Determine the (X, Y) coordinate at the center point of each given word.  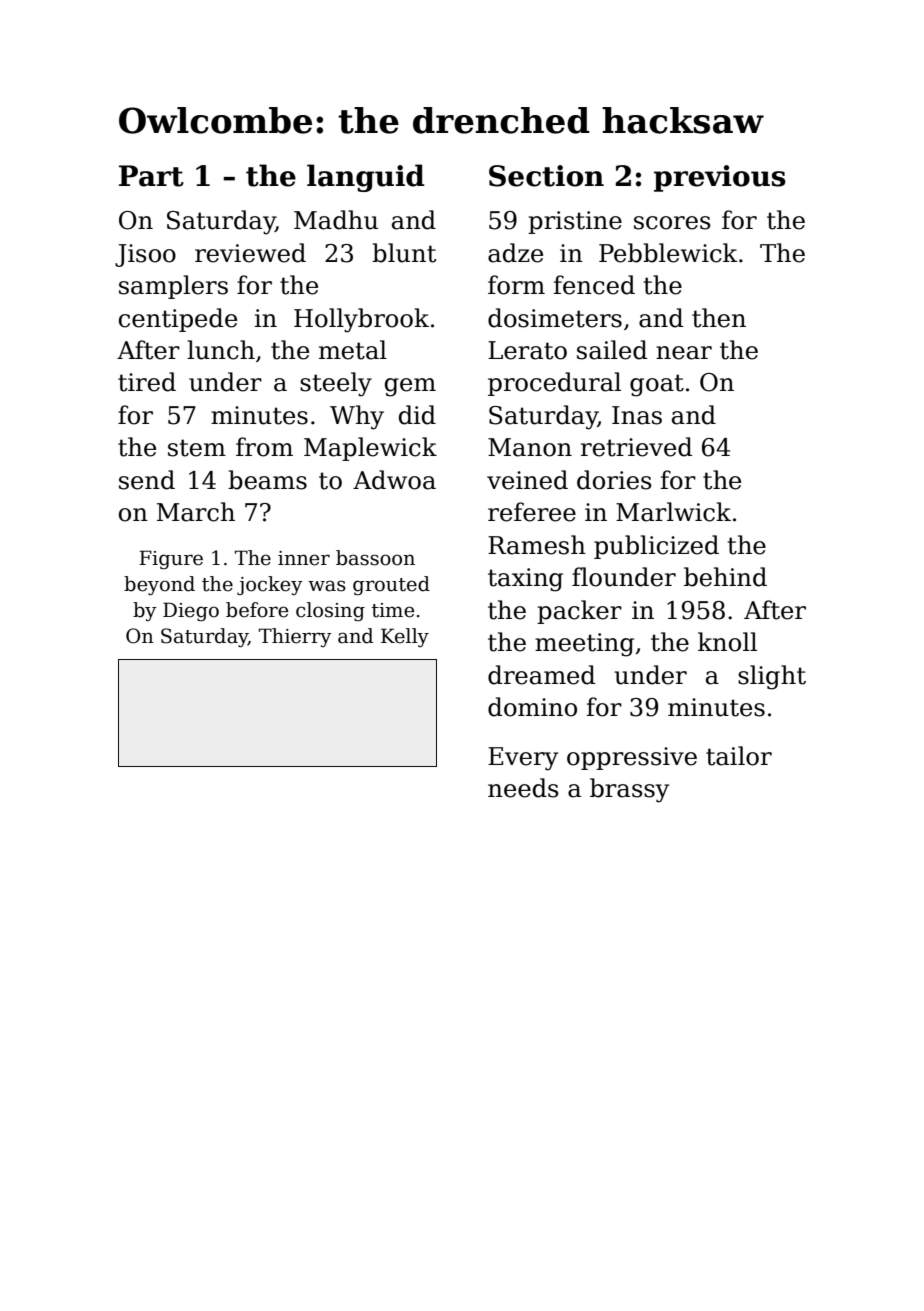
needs (523, 788)
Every (523, 759)
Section (546, 176)
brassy (629, 790)
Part (151, 176)
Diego (191, 611)
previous (720, 178)
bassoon (375, 558)
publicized (656, 547)
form (516, 285)
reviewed (250, 253)
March (196, 512)
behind (725, 577)
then (719, 318)
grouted (391, 585)
